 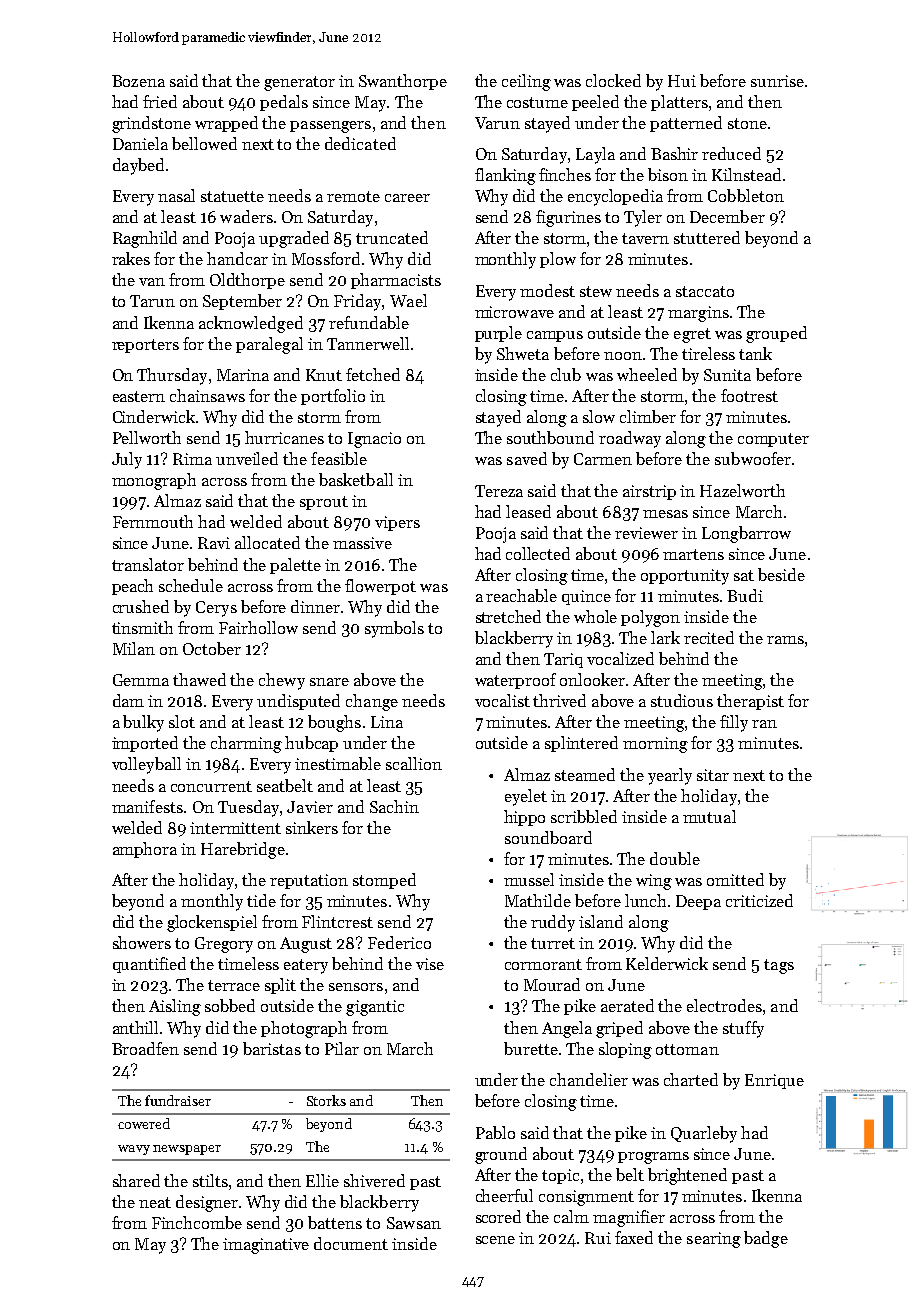 I want to click on glockenspiel, so click(x=212, y=923).
